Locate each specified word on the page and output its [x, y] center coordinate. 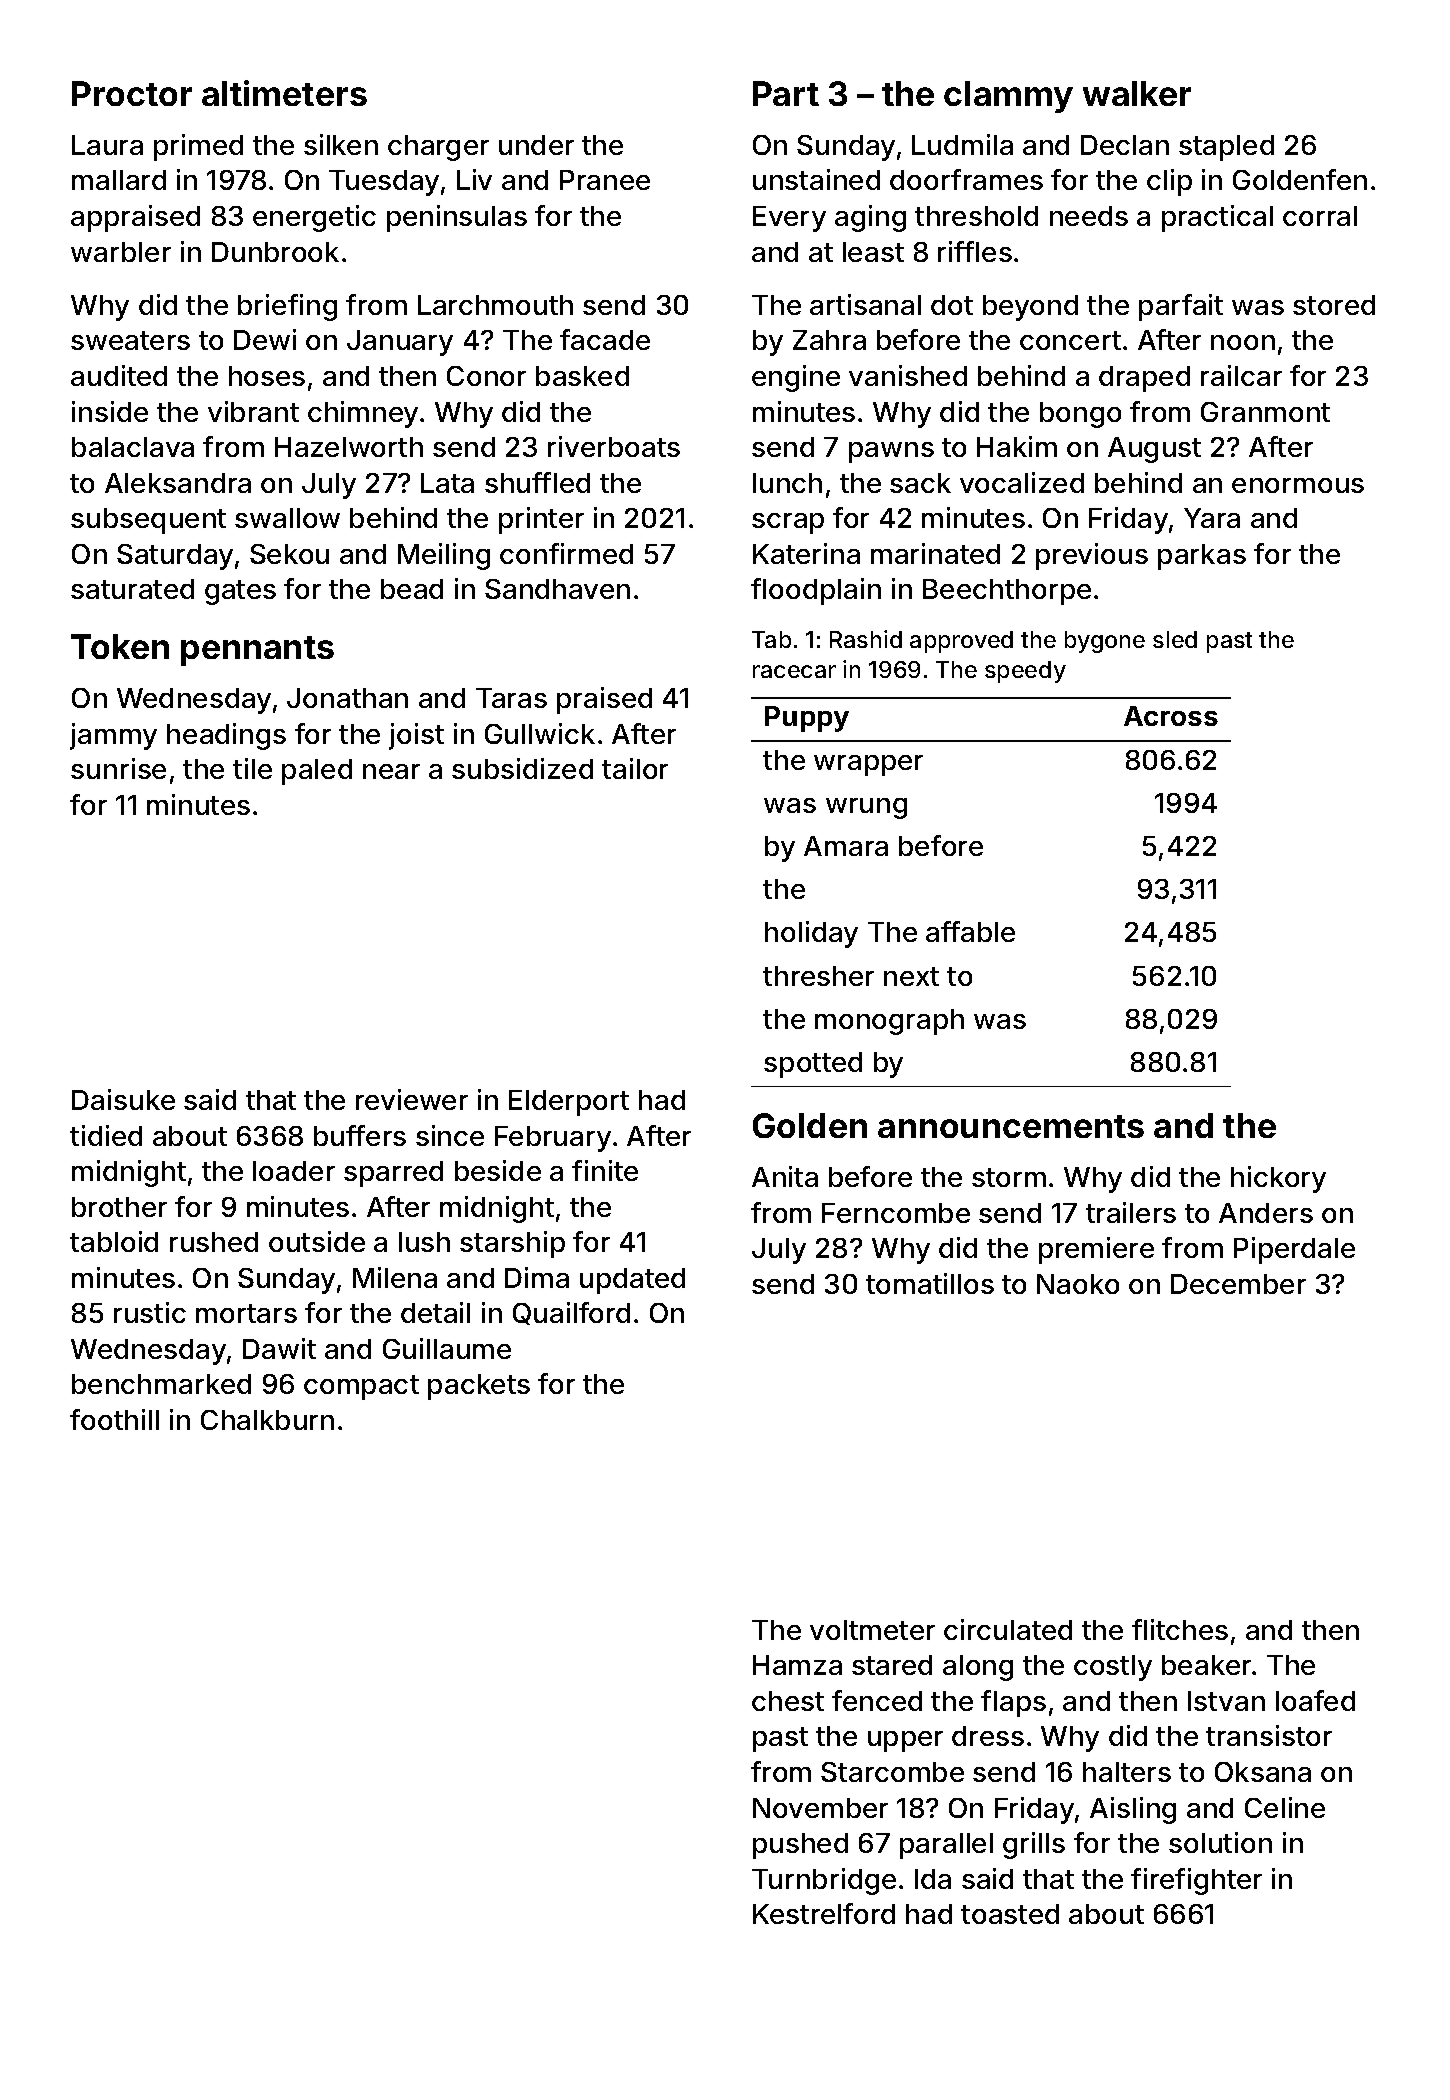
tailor [635, 768]
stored [1334, 305]
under [536, 145]
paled [317, 772]
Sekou [289, 554]
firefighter [1196, 1881]
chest [788, 1701]
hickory [1278, 1179]
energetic [314, 218]
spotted [813, 1065]
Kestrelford [824, 1913]
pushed [800, 1846]
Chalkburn [267, 1420]
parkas [1202, 557]
